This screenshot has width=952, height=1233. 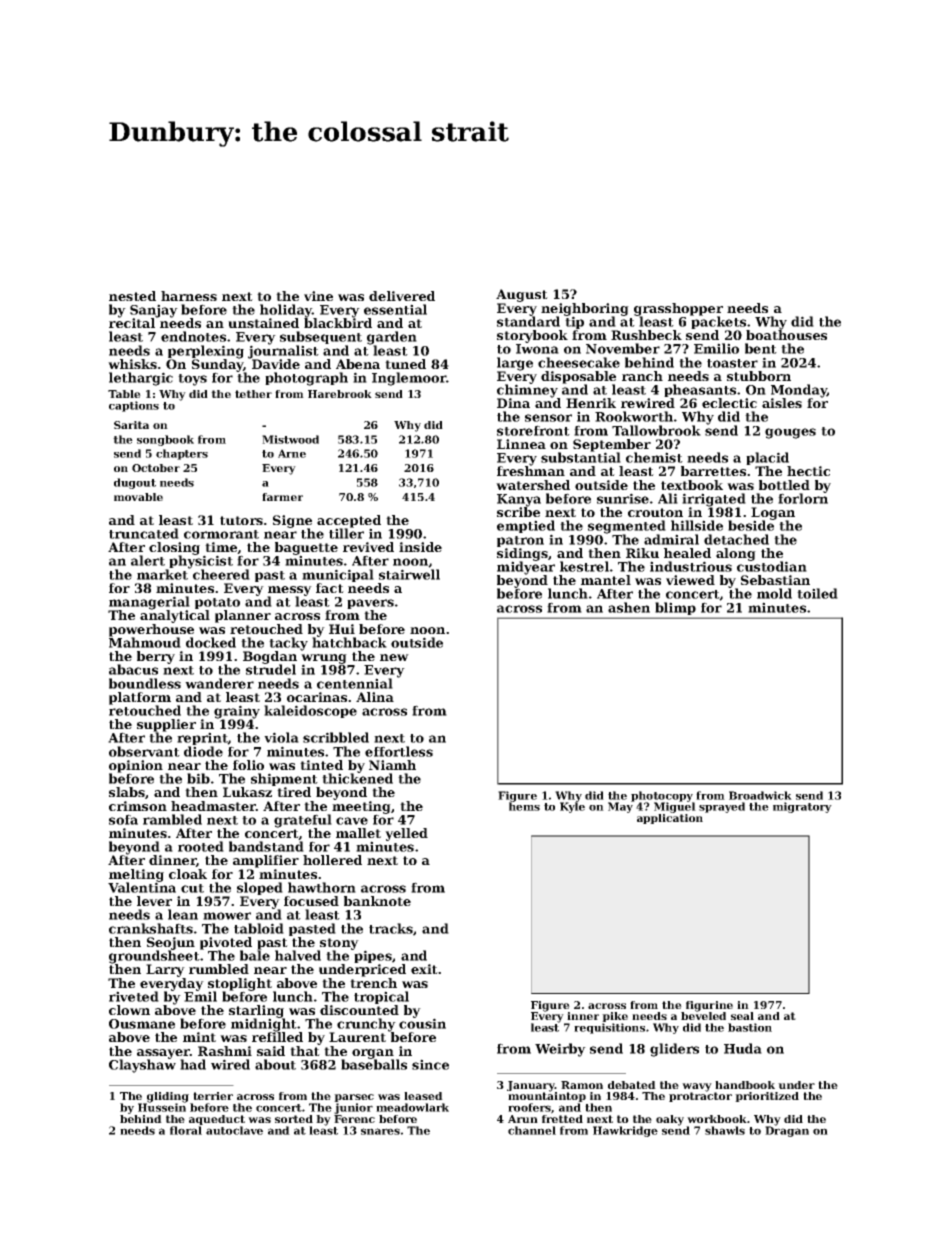 What do you see at coordinates (773, 514) in the screenshot?
I see `Logan` at bounding box center [773, 514].
